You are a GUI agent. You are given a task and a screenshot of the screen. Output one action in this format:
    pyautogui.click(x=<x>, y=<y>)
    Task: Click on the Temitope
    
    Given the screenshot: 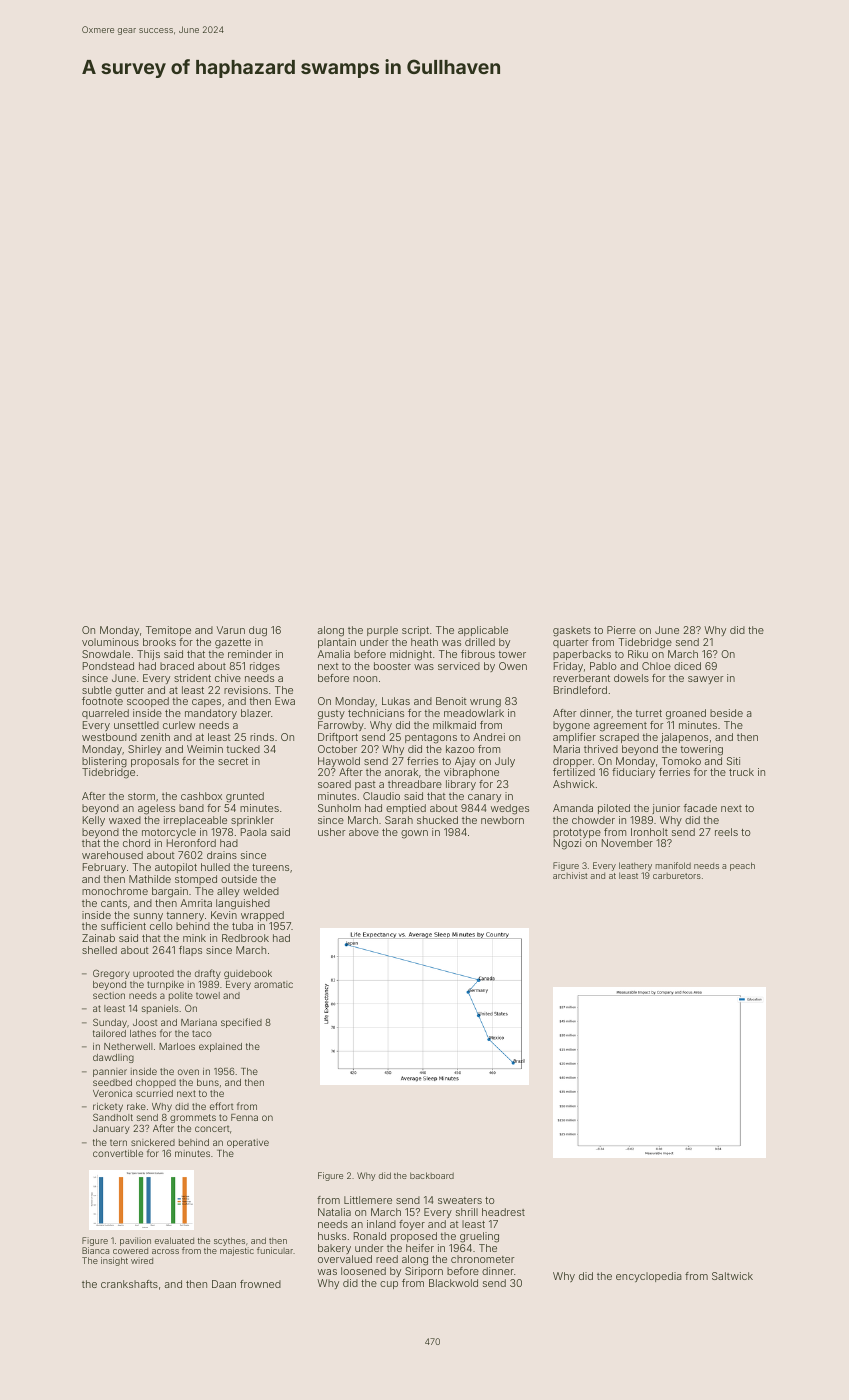 What is the action you would take?
    pyautogui.click(x=168, y=631)
